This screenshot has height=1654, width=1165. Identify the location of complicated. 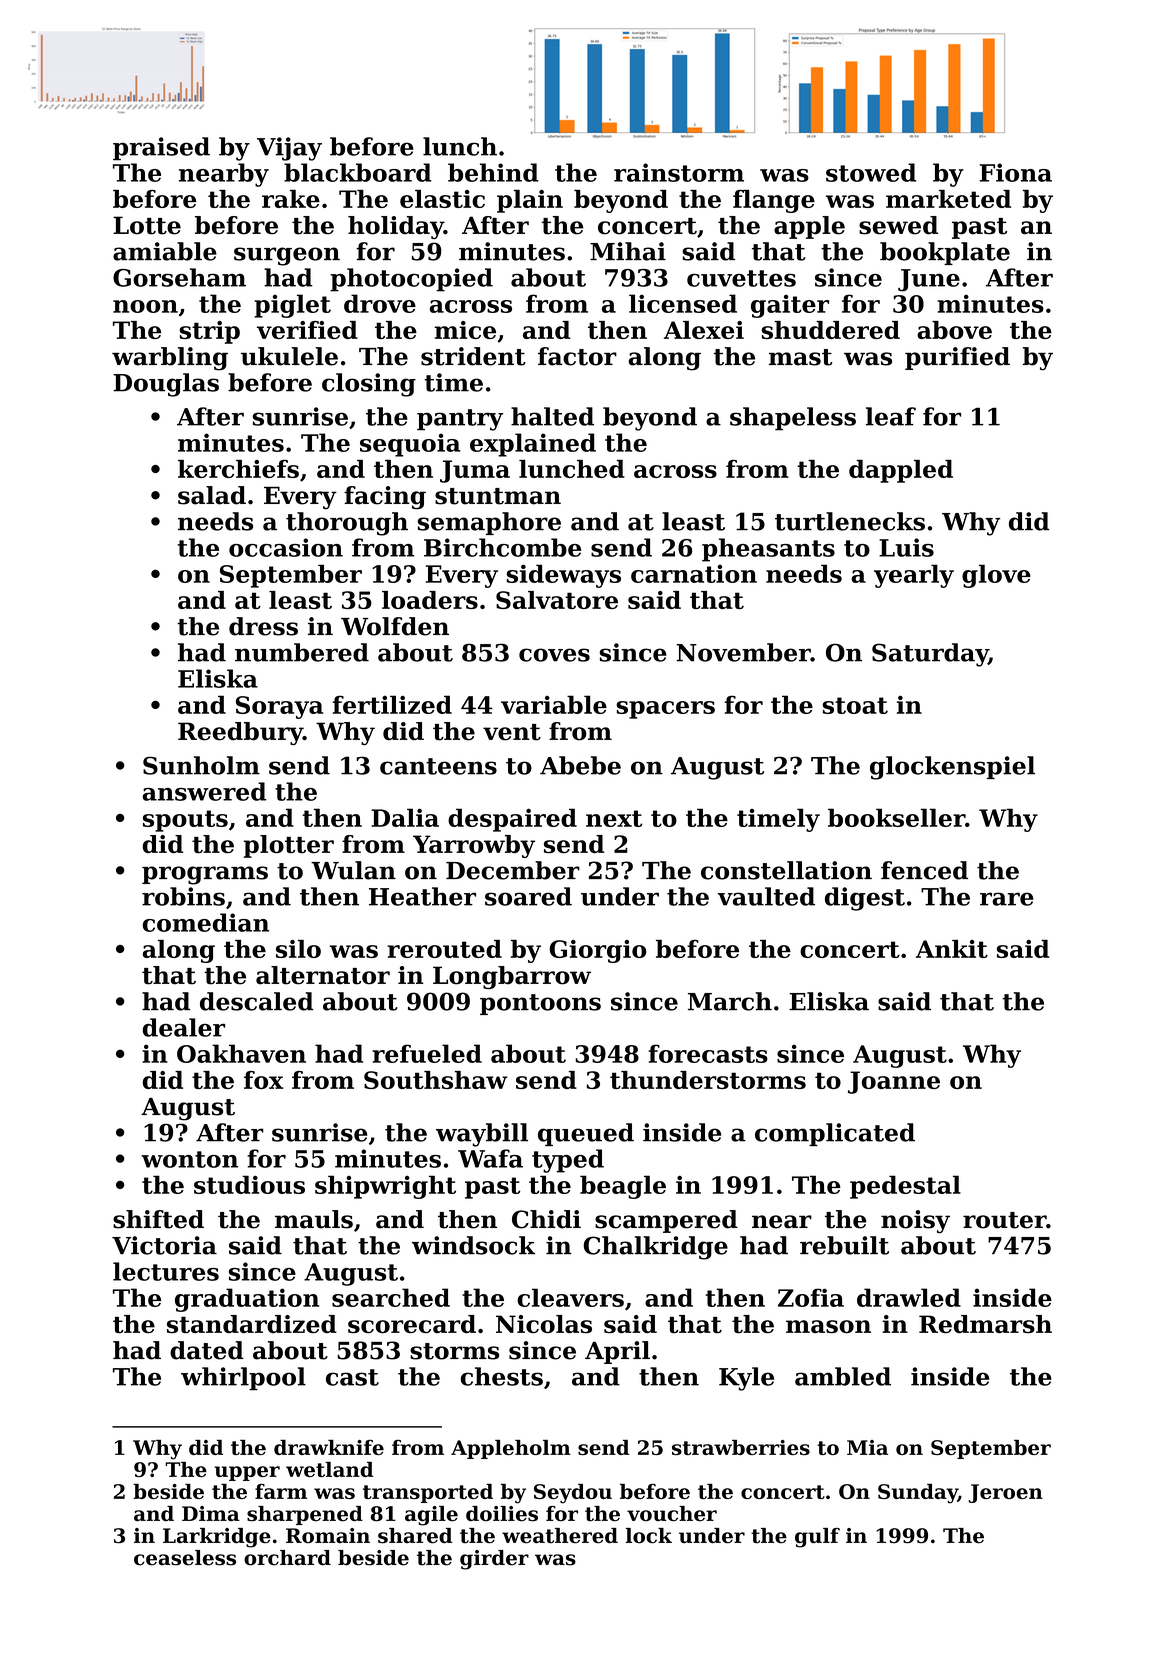
(835, 1134).
